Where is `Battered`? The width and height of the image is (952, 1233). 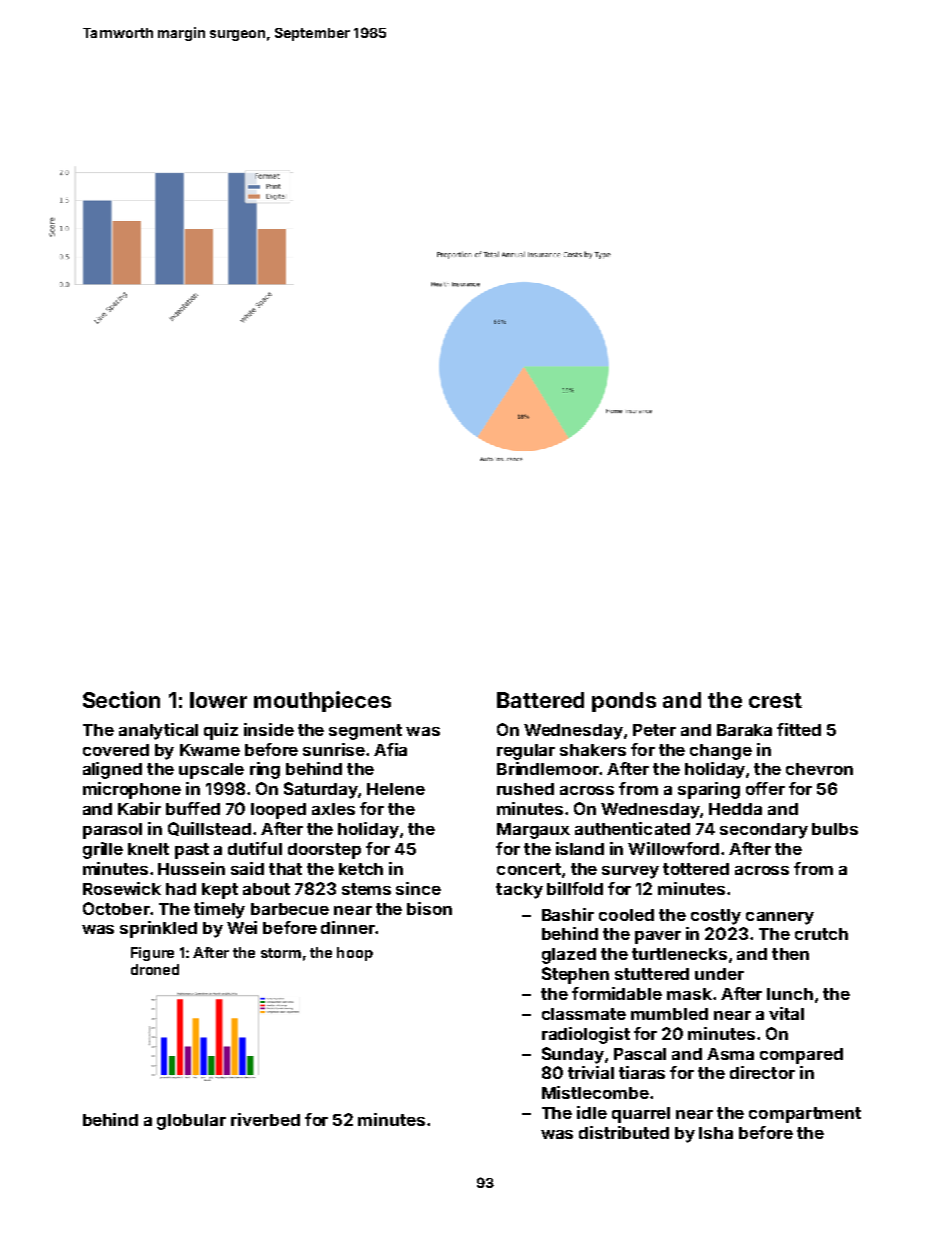 Battered is located at coordinates (540, 700).
